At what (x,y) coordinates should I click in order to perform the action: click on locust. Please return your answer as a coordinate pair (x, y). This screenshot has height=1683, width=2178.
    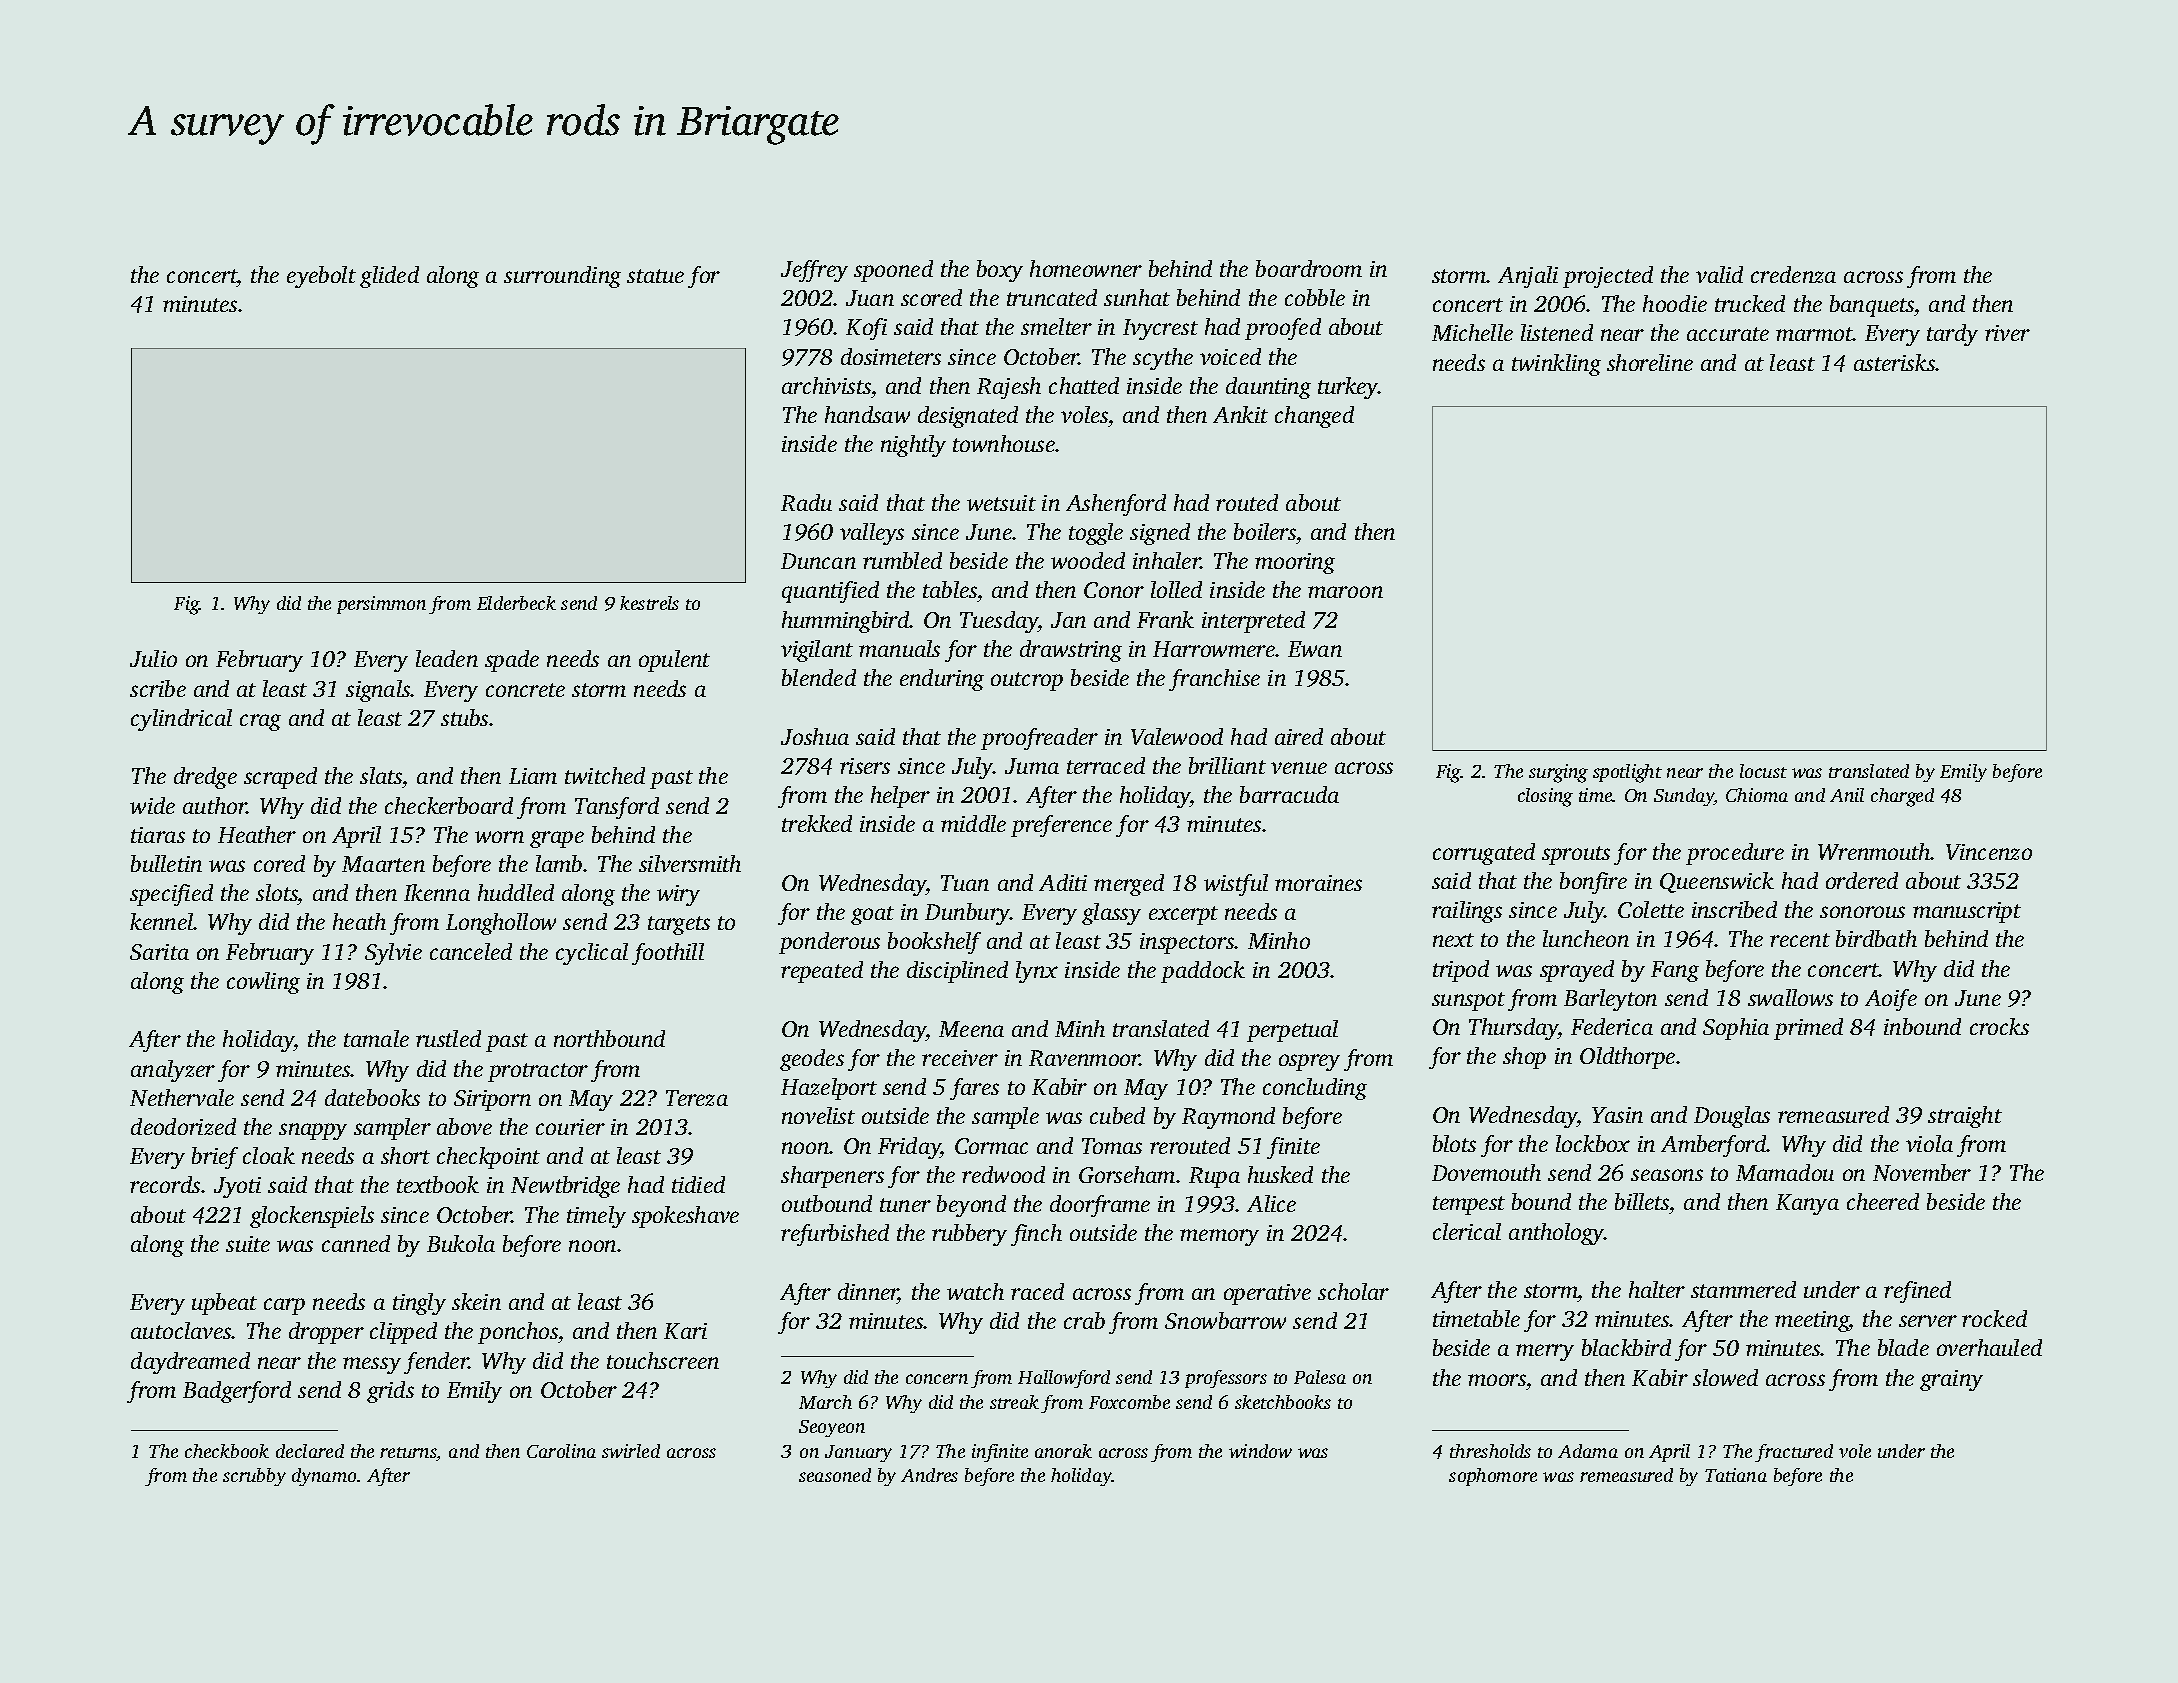
    Looking at the image, I should click on (1763, 771).
